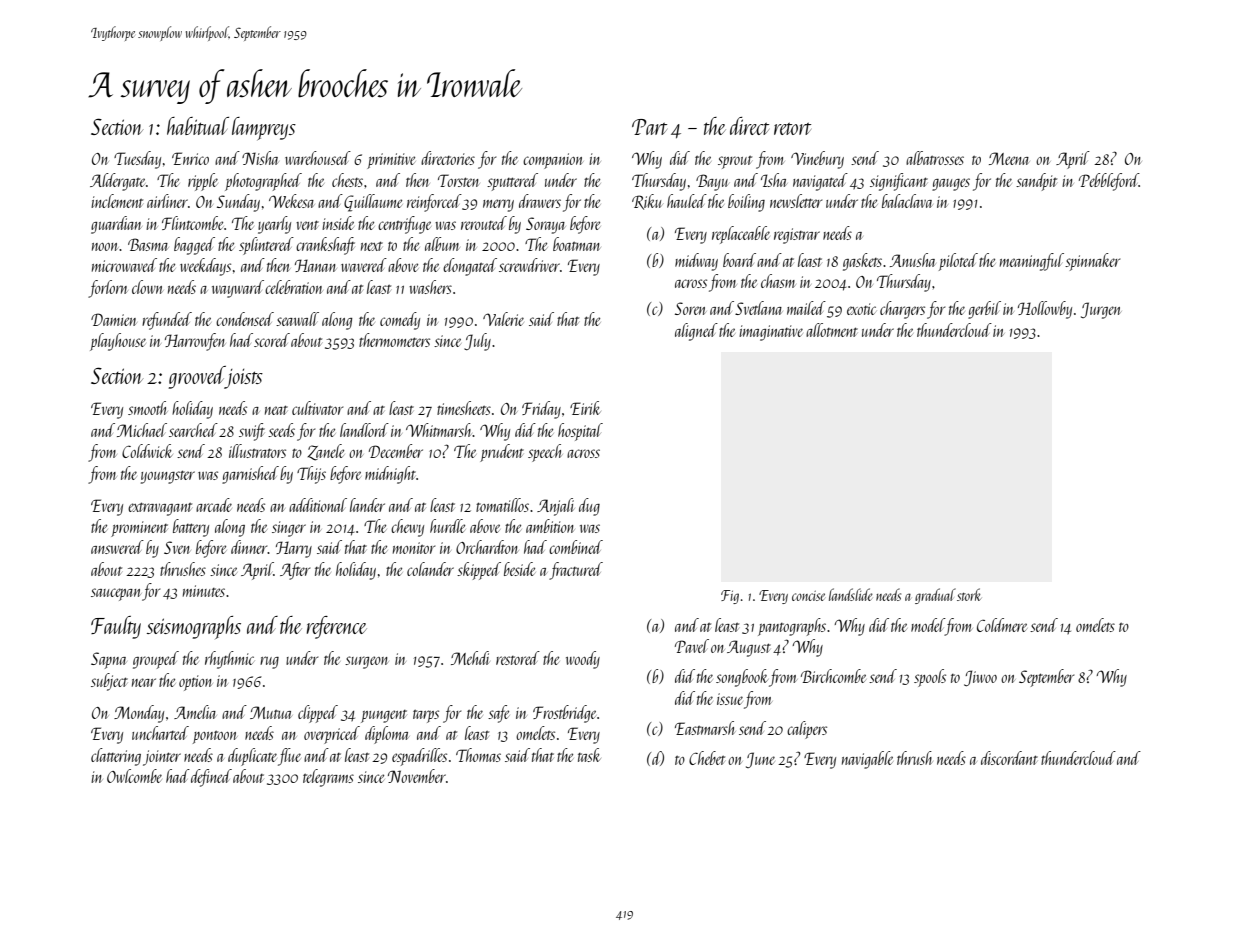 The height and width of the screenshot is (952, 1233). I want to click on allotment, so click(832, 330).
